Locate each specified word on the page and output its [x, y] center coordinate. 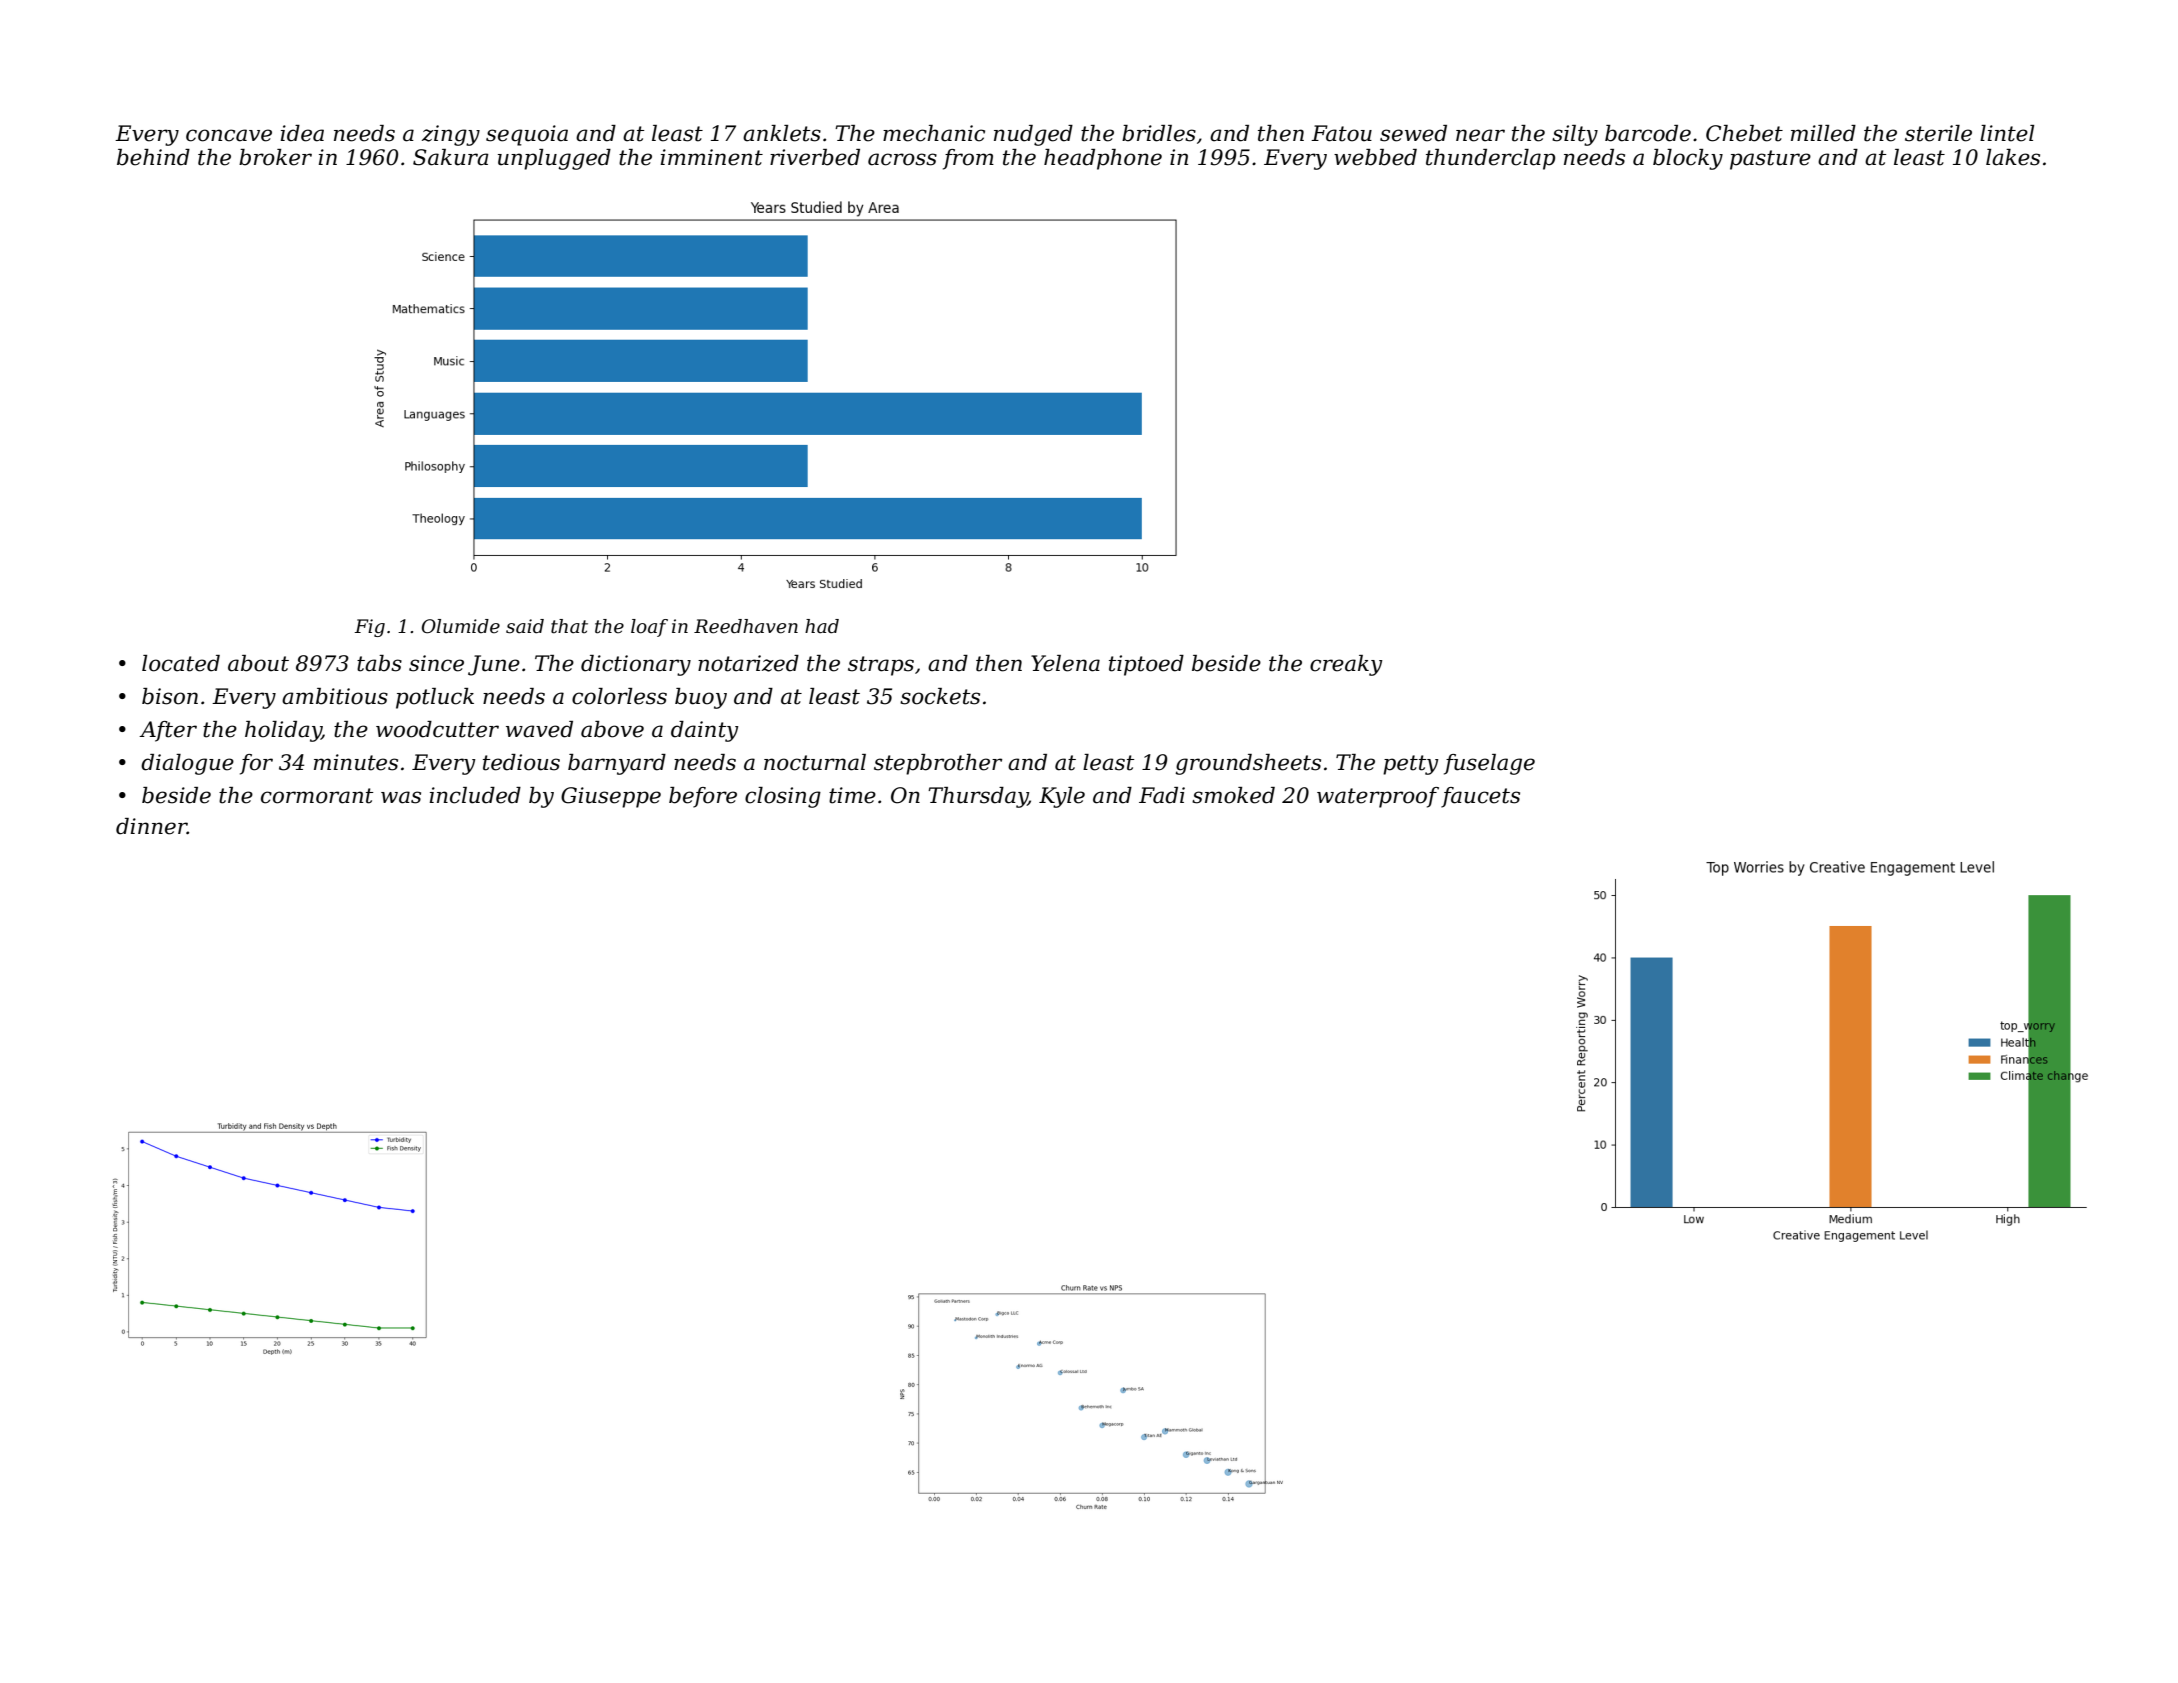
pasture [1770, 160]
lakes [2013, 157]
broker [275, 157]
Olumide [461, 626]
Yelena [1065, 663]
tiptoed [1146, 665]
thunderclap [1490, 159]
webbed [1375, 157]
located [181, 663]
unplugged [554, 159]
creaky [1346, 665]
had [822, 626]
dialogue [187, 764]
